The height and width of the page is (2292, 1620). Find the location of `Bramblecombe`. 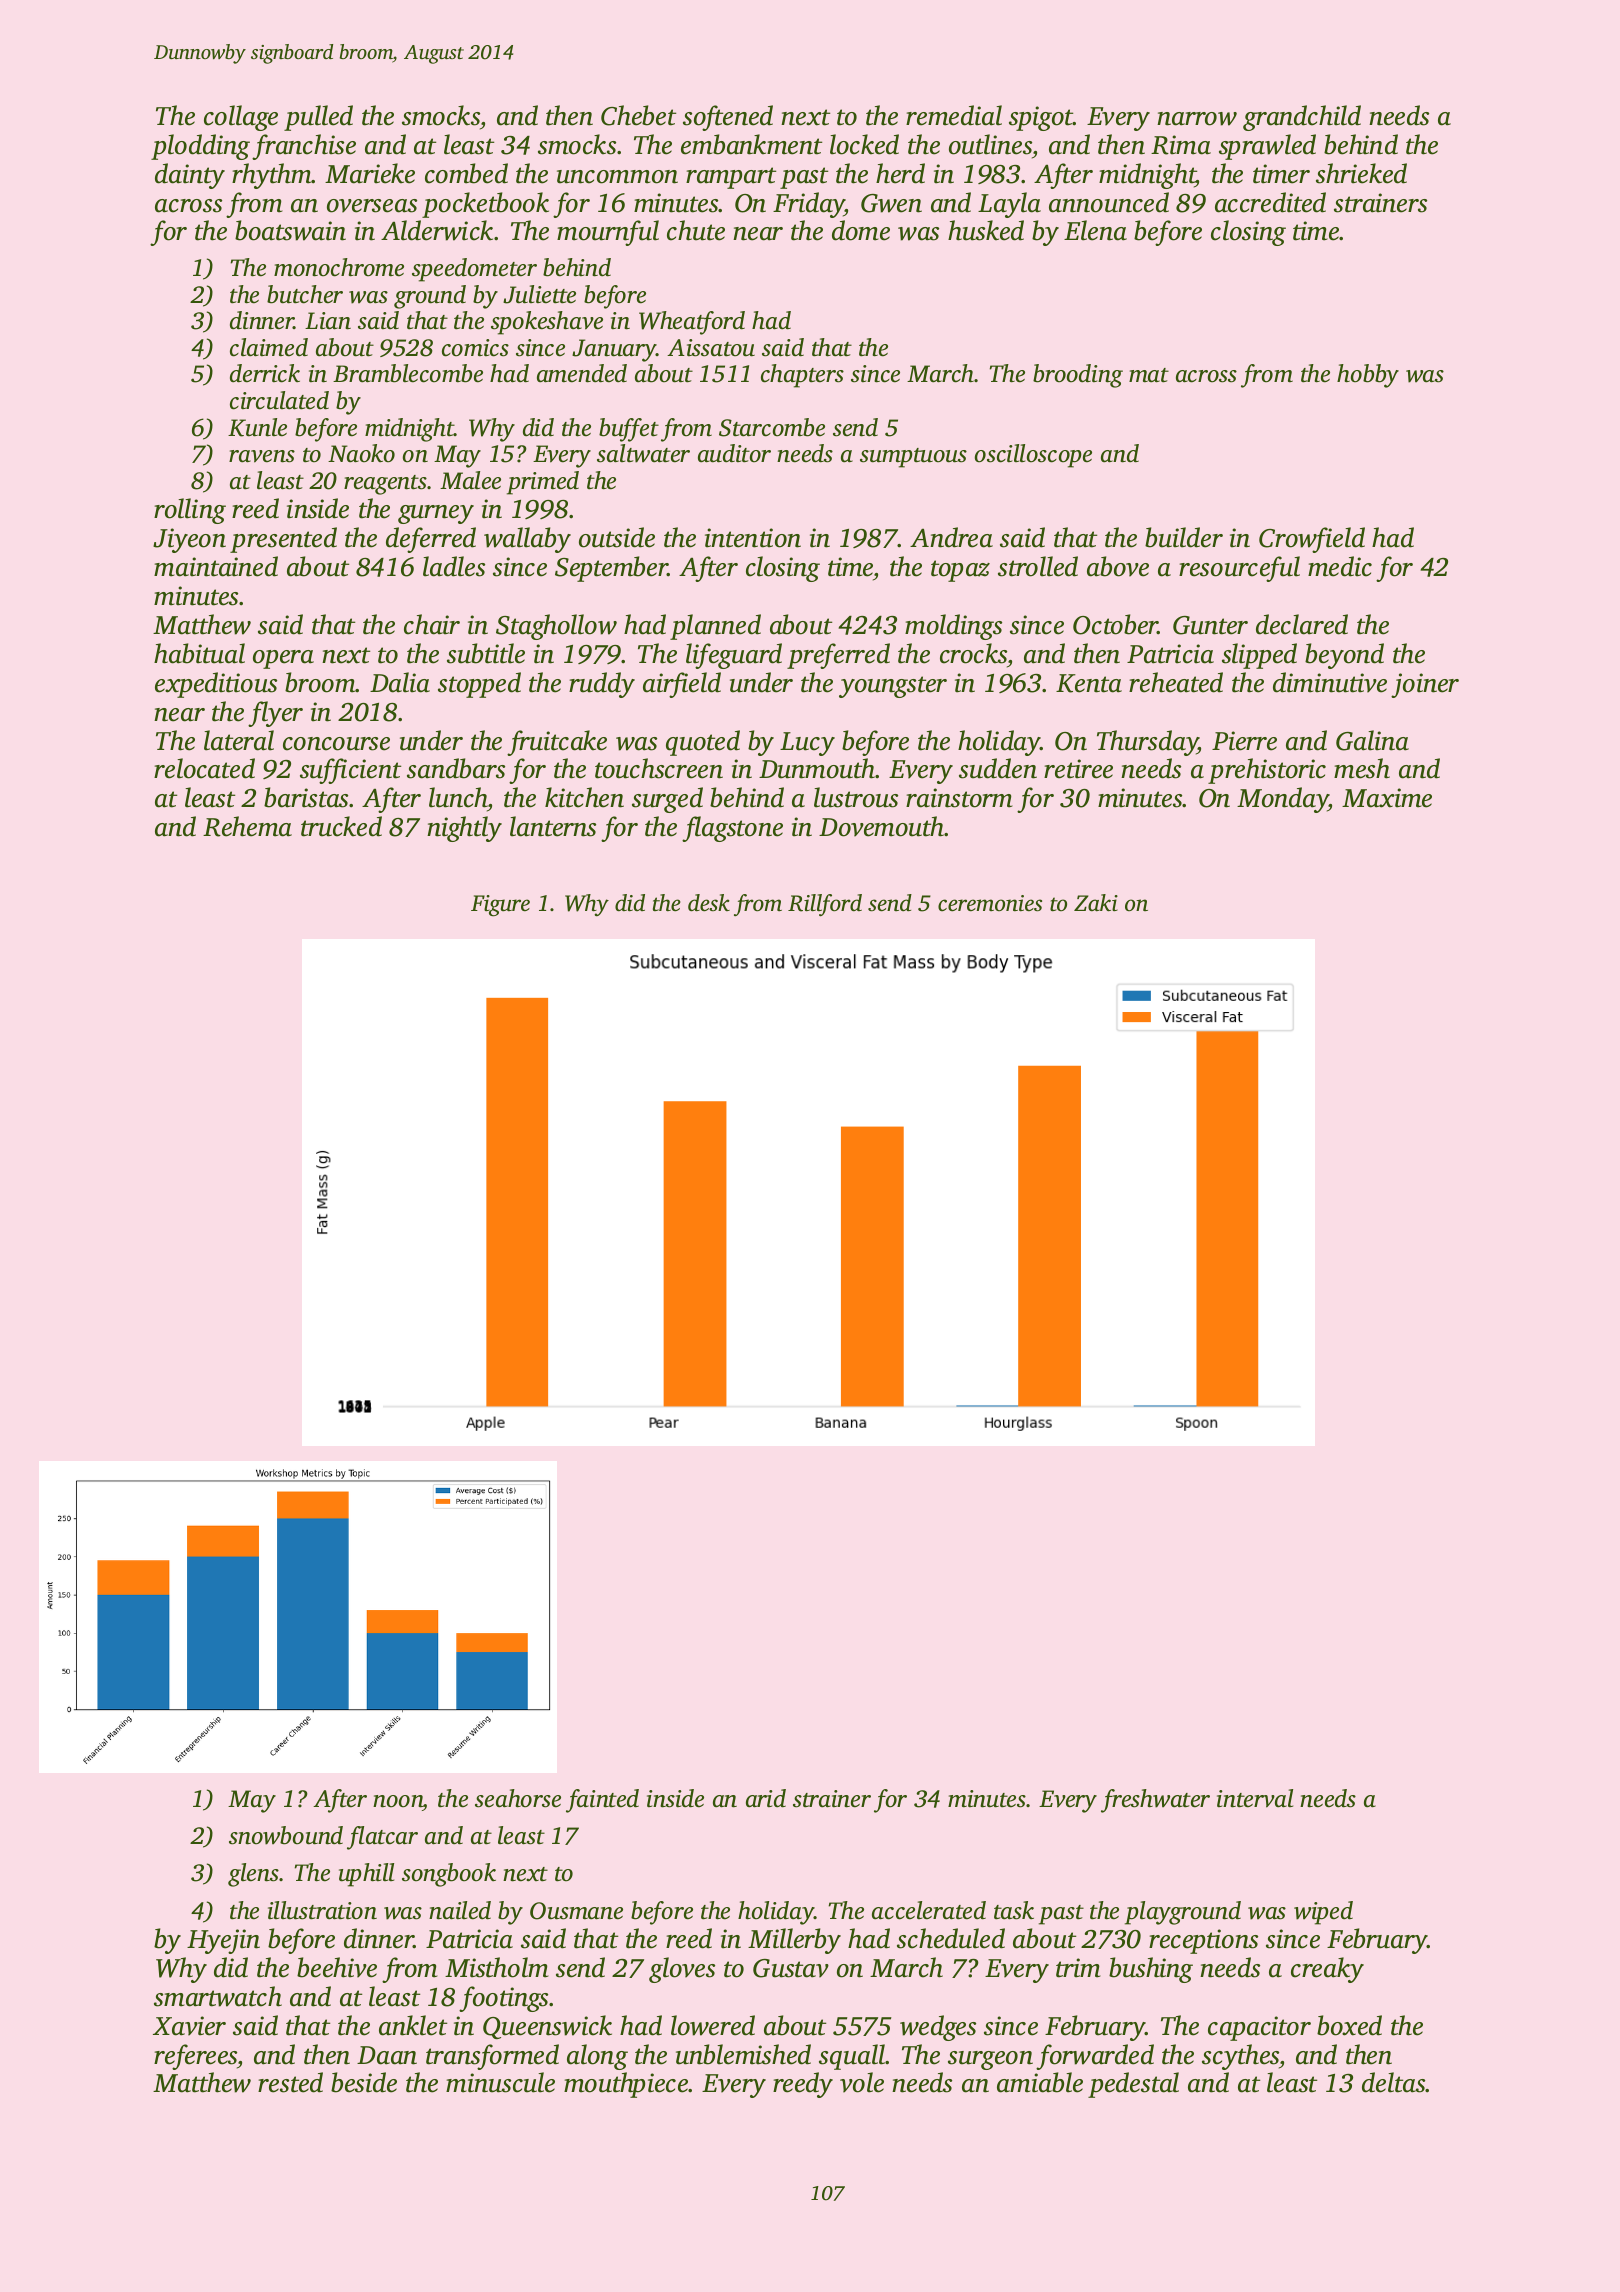

Bramblecombe is located at coordinates (408, 373).
